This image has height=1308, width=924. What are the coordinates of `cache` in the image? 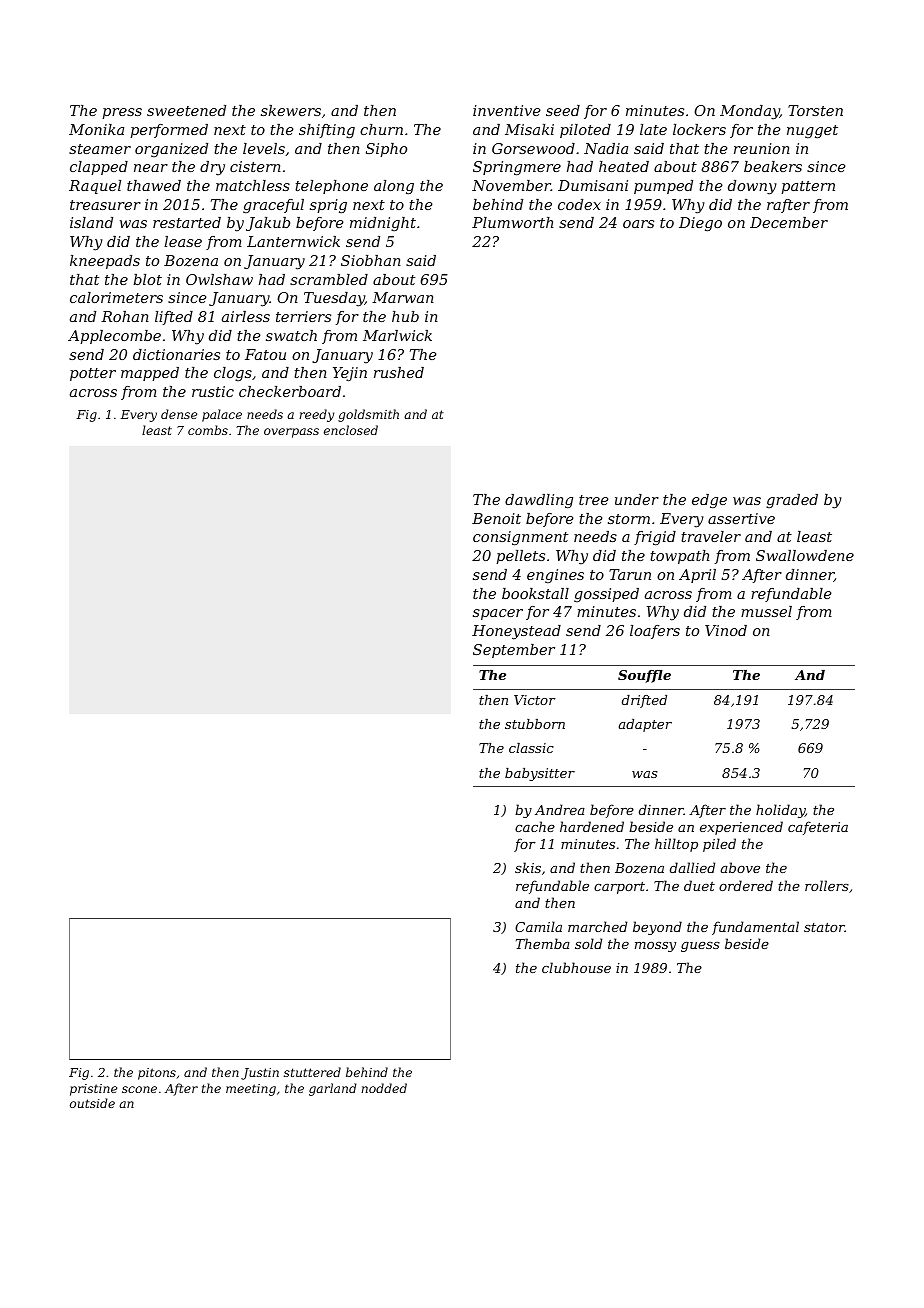 It's located at (535, 826).
